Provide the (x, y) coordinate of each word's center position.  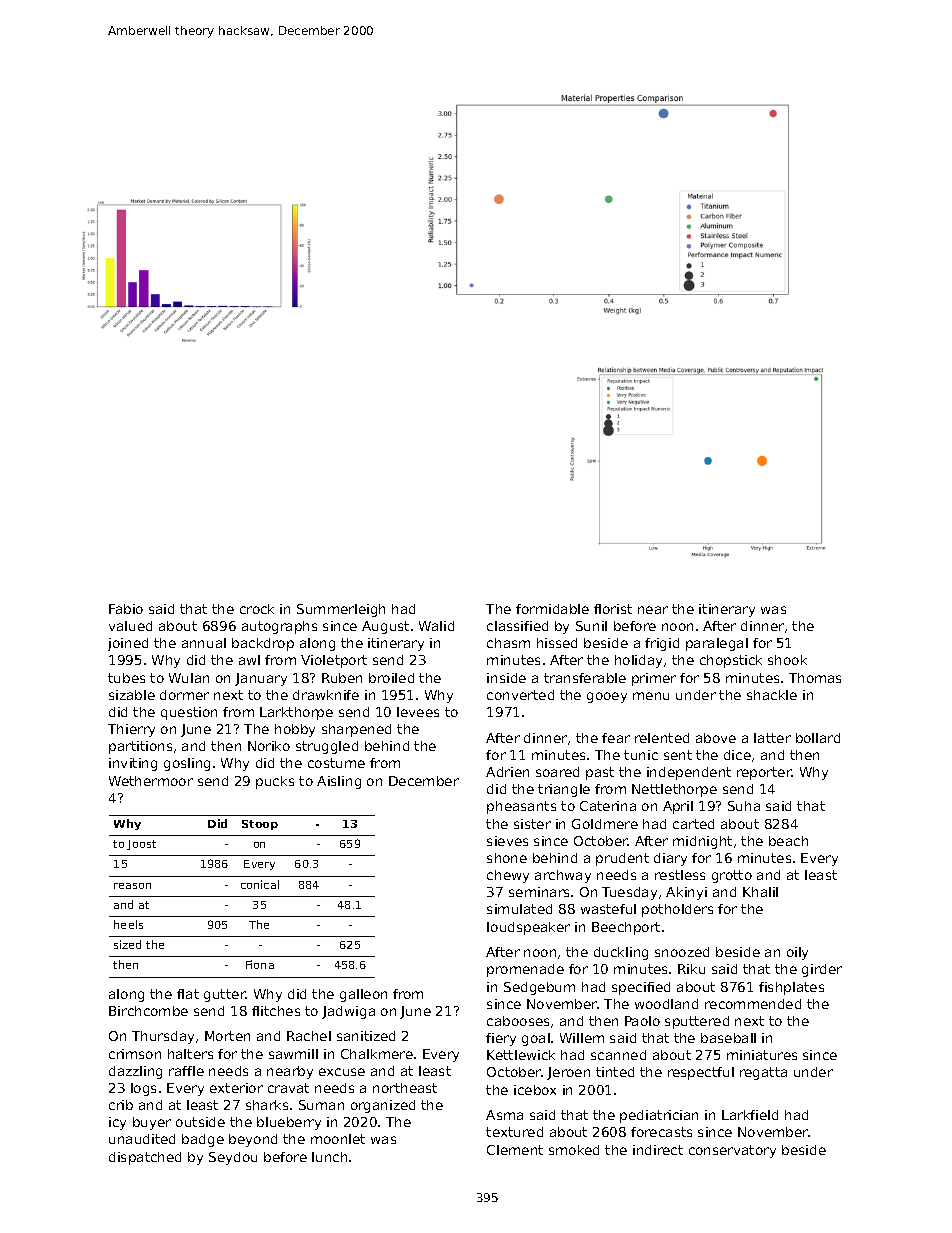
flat (188, 994)
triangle (564, 790)
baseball (728, 1038)
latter (772, 738)
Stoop (260, 825)
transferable (585, 678)
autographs (279, 627)
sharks (267, 1105)
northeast (405, 1088)
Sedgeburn (539, 988)
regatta (763, 1073)
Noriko (269, 746)
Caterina (608, 806)
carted (693, 824)
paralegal (717, 644)
